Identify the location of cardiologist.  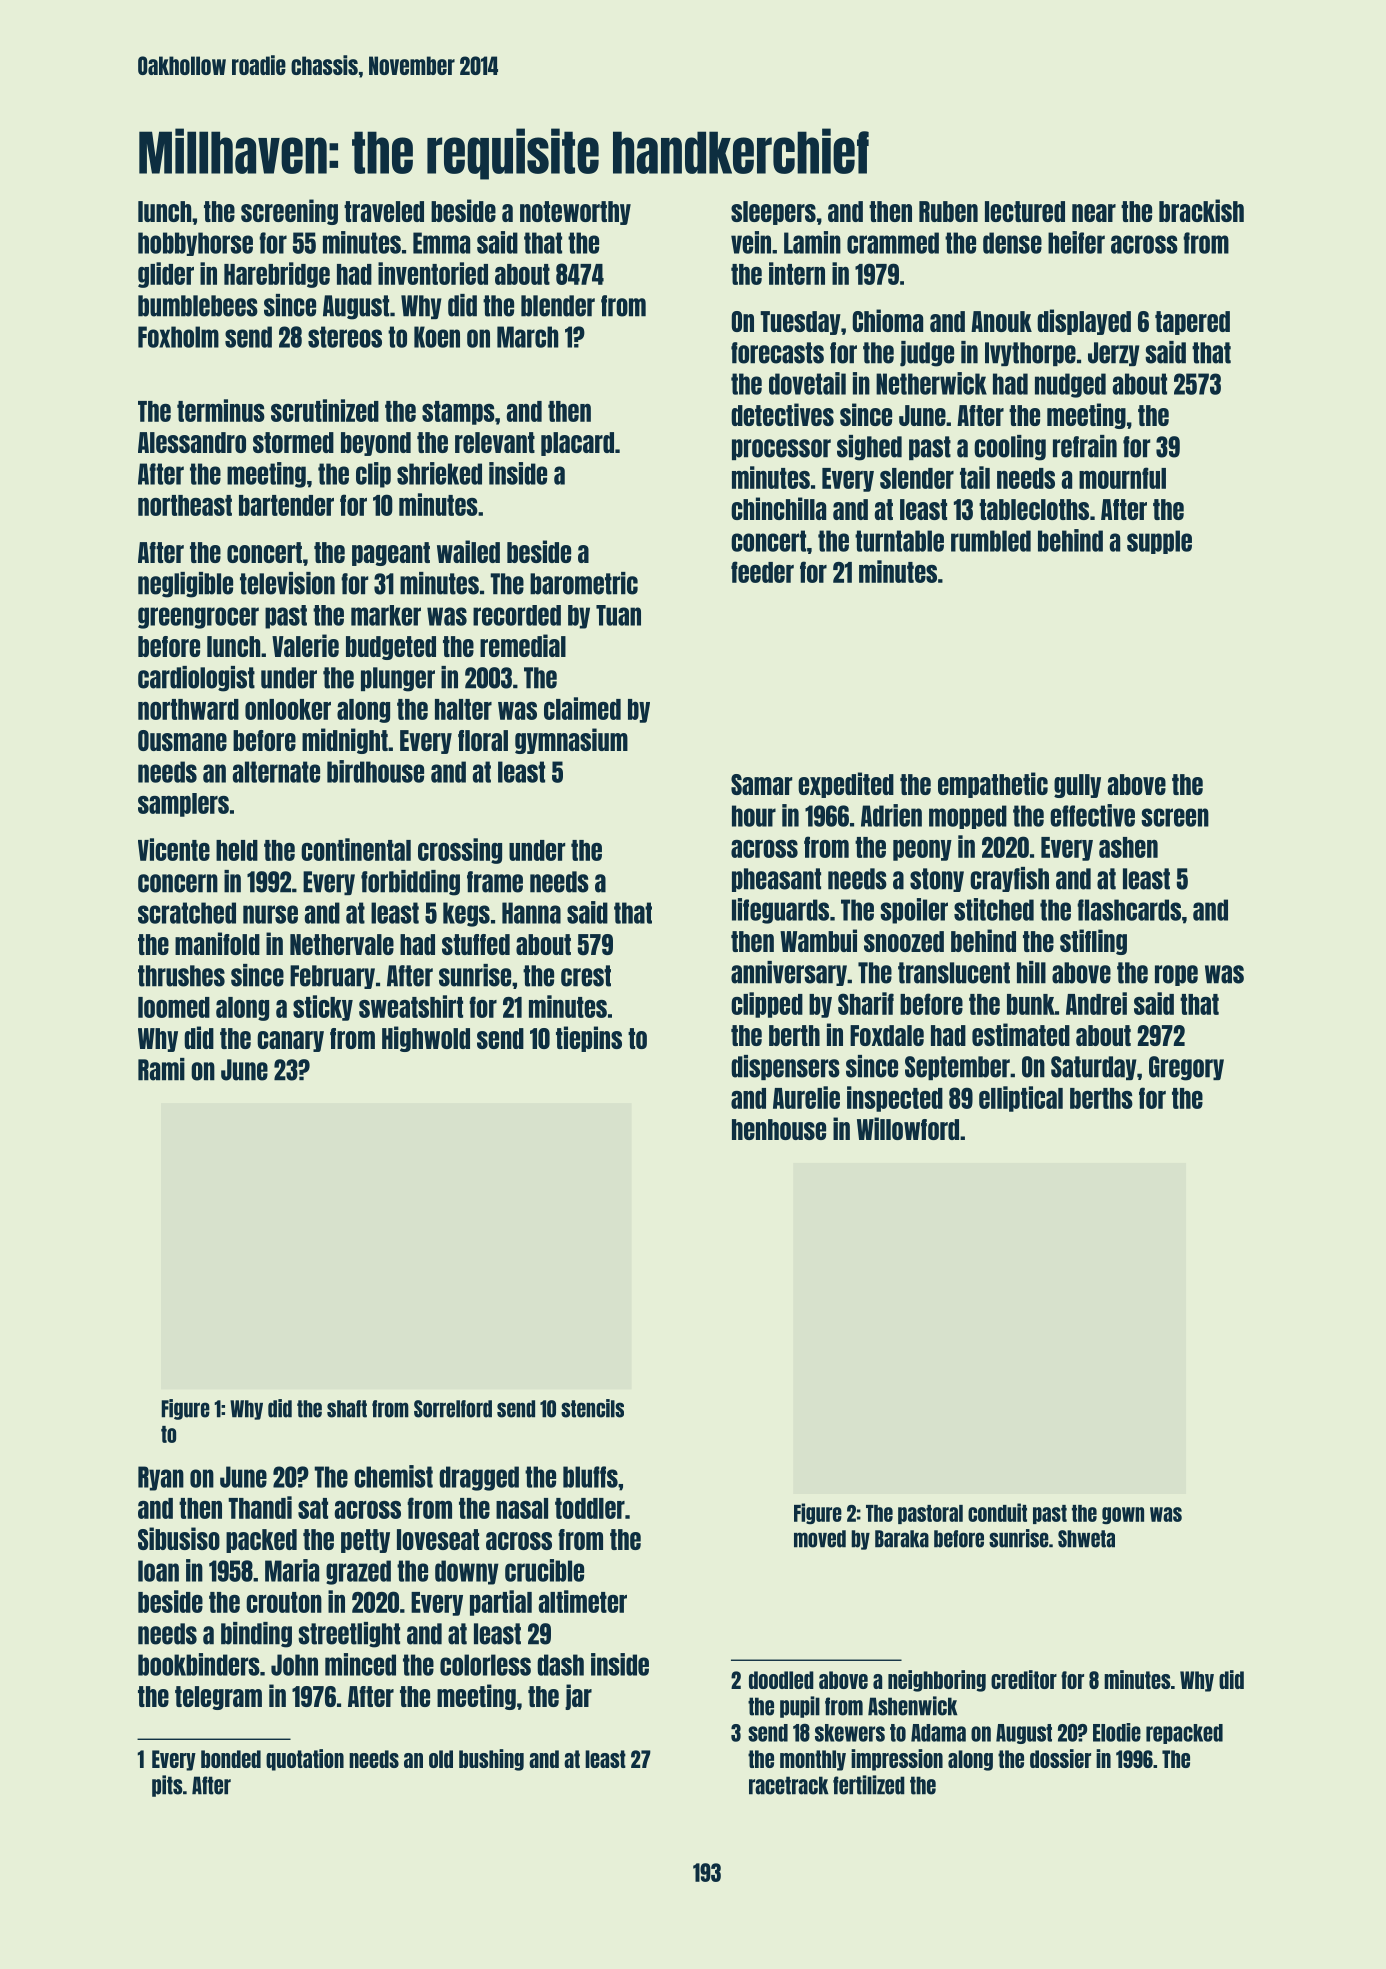
(196, 679).
